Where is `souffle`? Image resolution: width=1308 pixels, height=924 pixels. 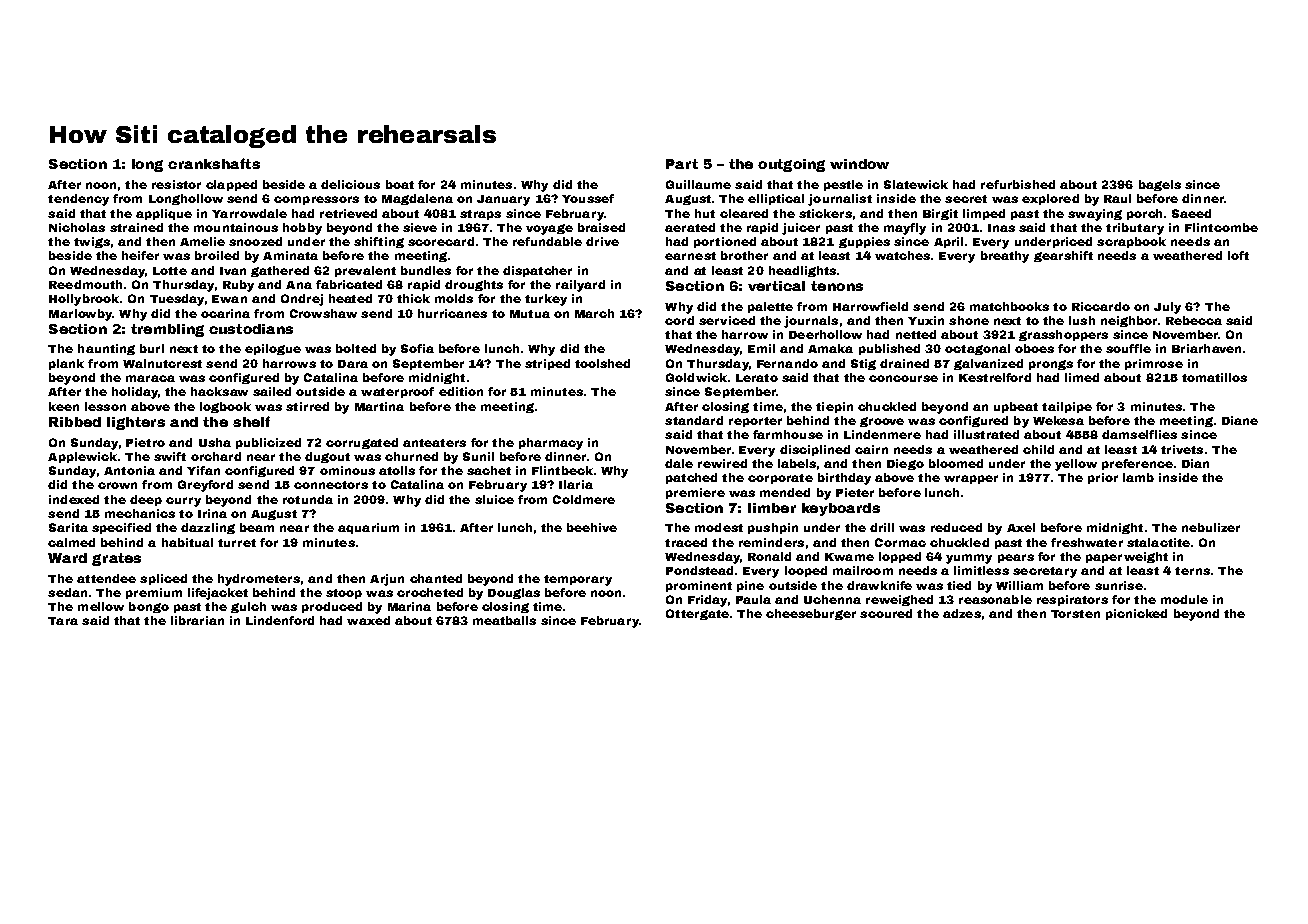
souffle is located at coordinates (1128, 348).
